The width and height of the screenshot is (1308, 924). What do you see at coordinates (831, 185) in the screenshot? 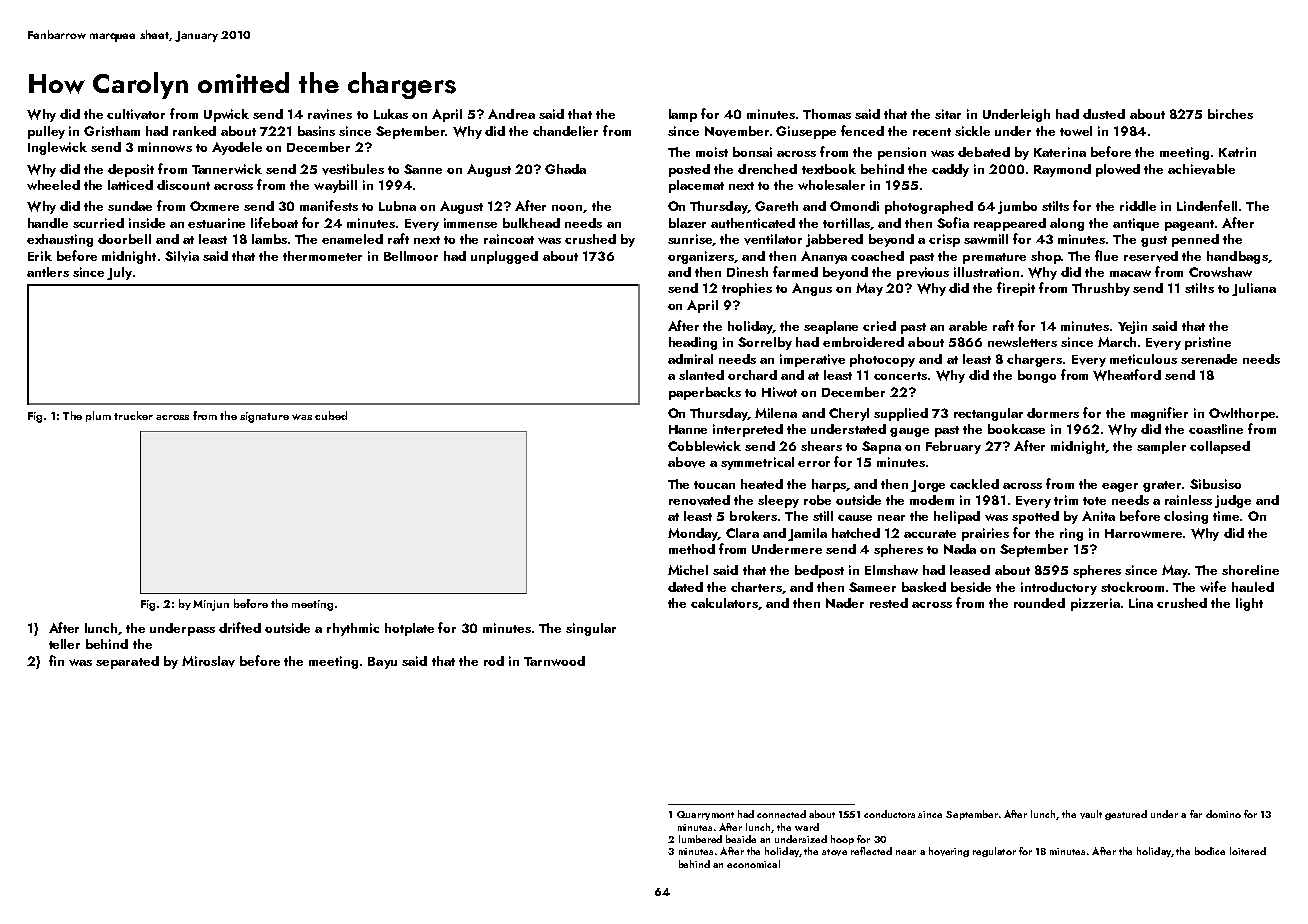
I see `wholesaler` at bounding box center [831, 185].
